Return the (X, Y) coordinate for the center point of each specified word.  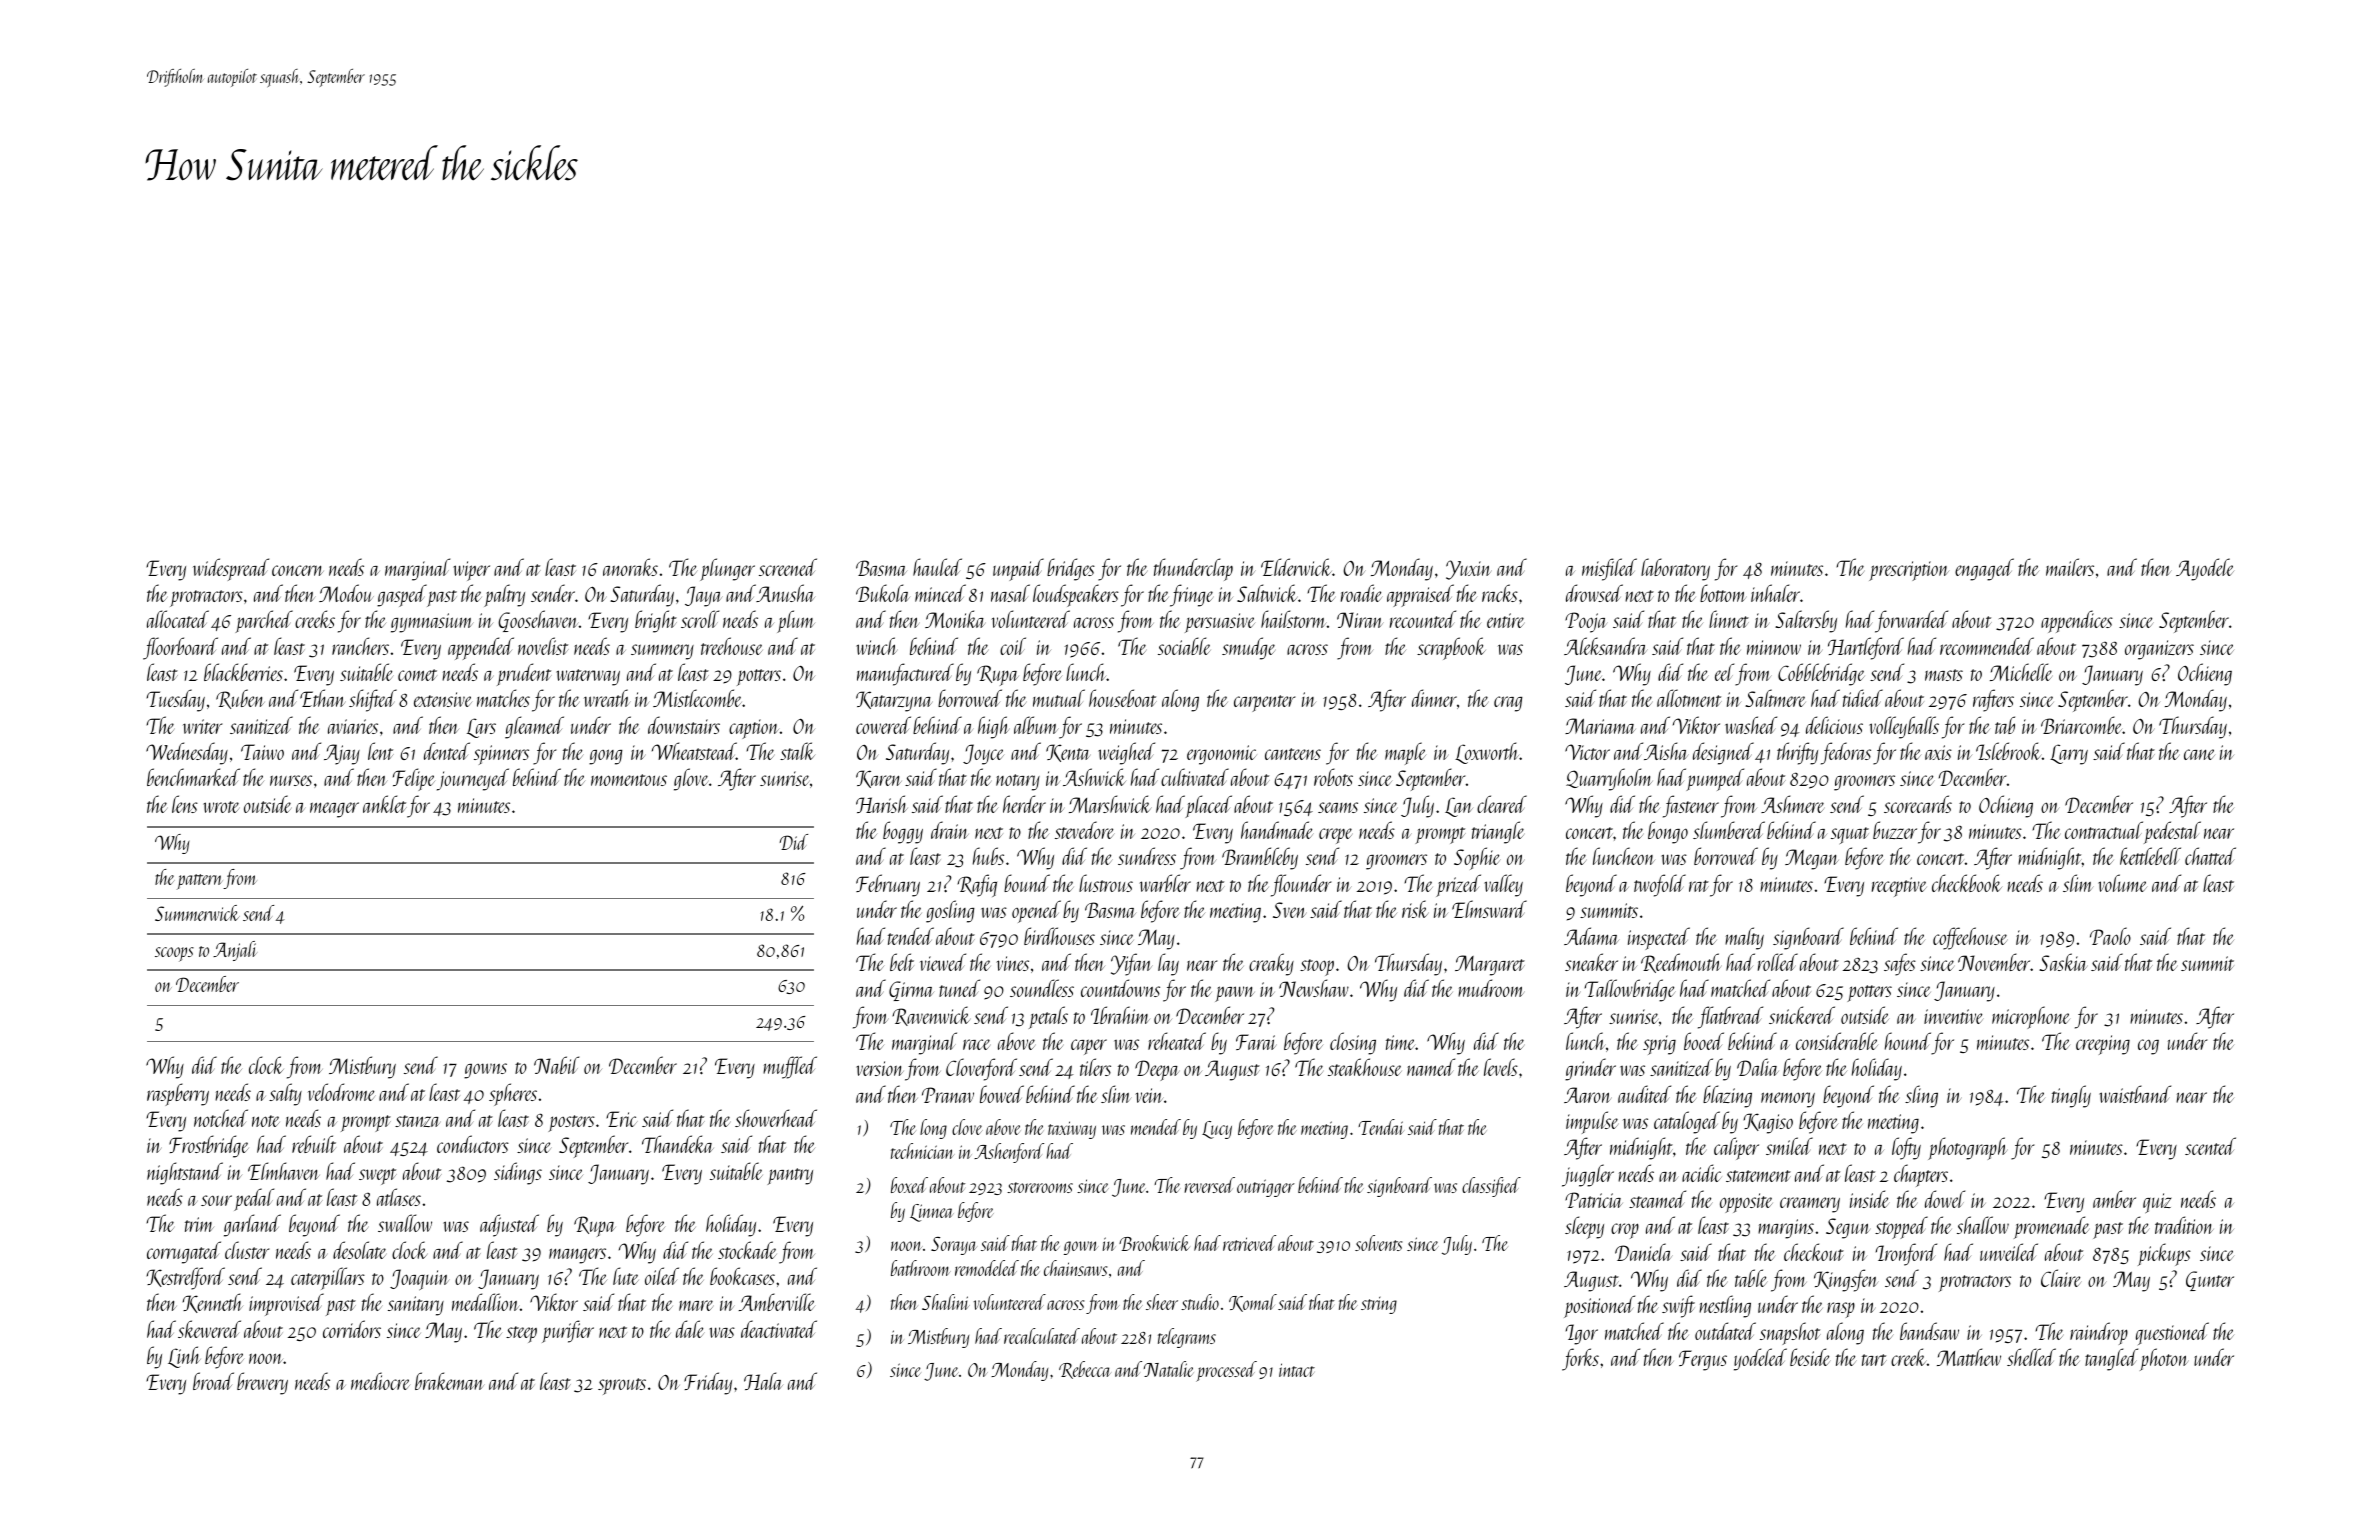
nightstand (185, 1173)
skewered (209, 1329)
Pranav (948, 1095)
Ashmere (1792, 804)
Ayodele (2205, 569)
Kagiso (1768, 1123)
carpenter (1264, 703)
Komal (1253, 1303)
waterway (588, 677)
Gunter (2210, 1281)
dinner (1434, 698)
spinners (501, 755)
